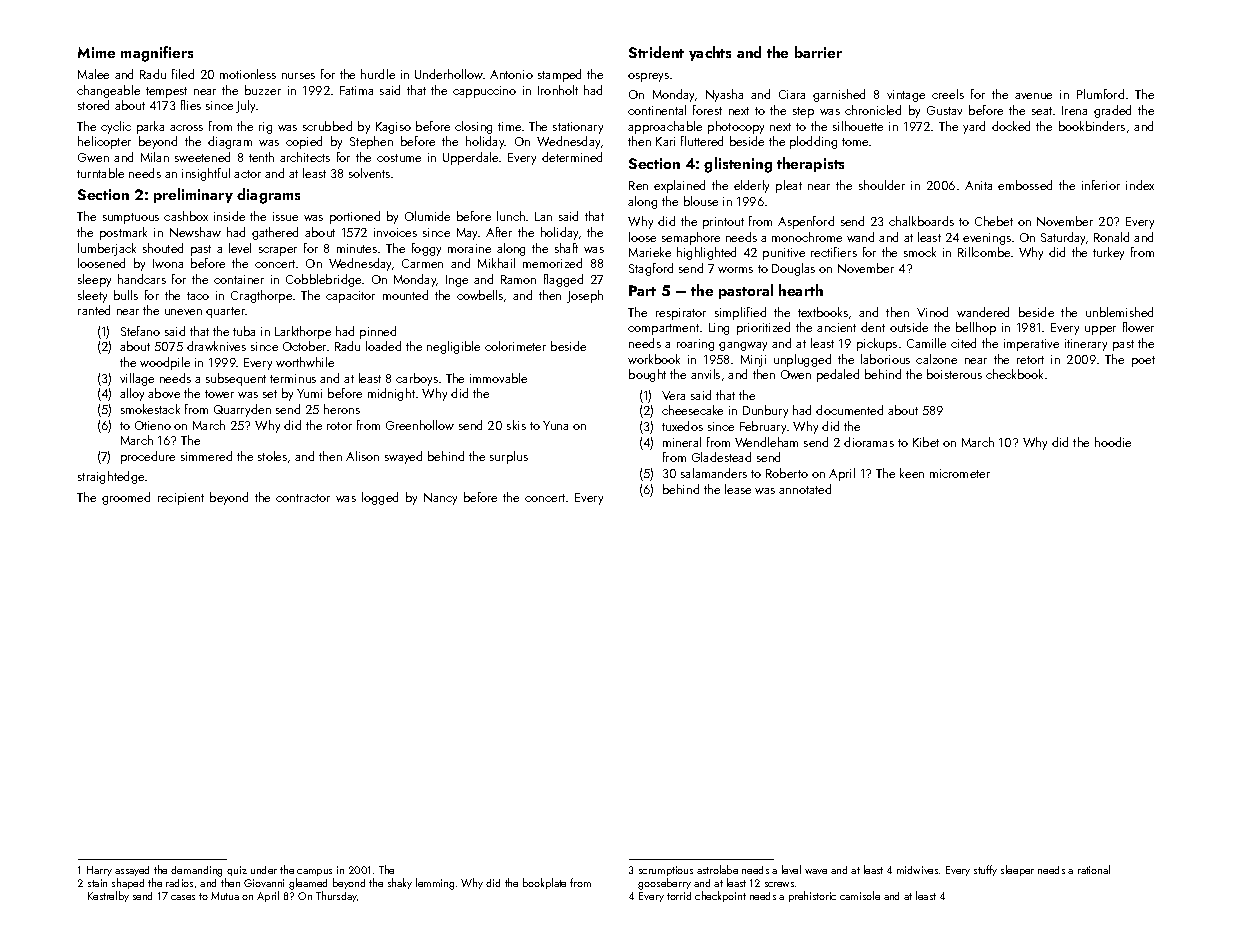 The height and width of the document is (952, 1233). Describe the element at coordinates (100, 173) in the document. I see `turntable` at that location.
